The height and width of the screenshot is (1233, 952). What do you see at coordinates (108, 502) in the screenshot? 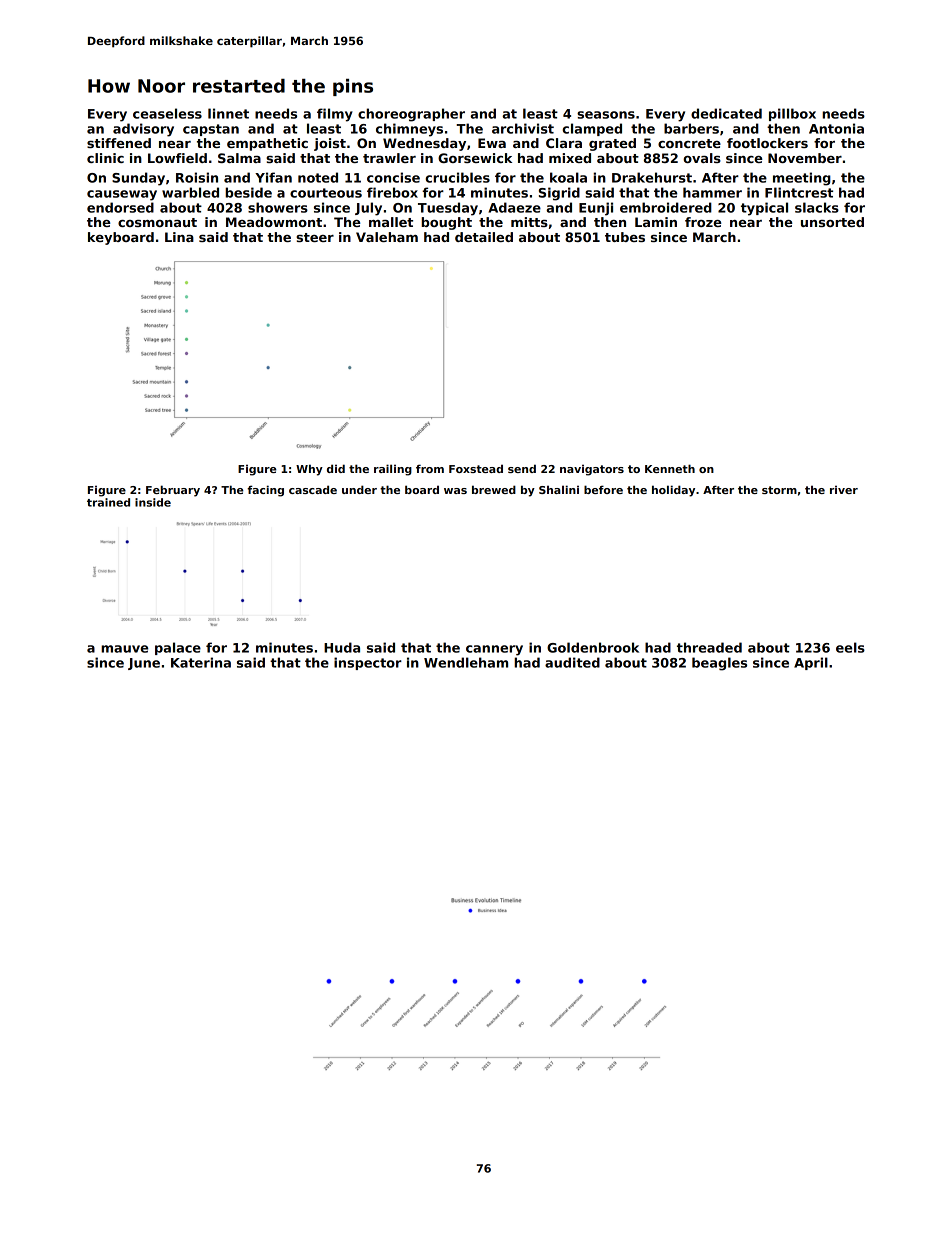
I see `trained` at bounding box center [108, 502].
